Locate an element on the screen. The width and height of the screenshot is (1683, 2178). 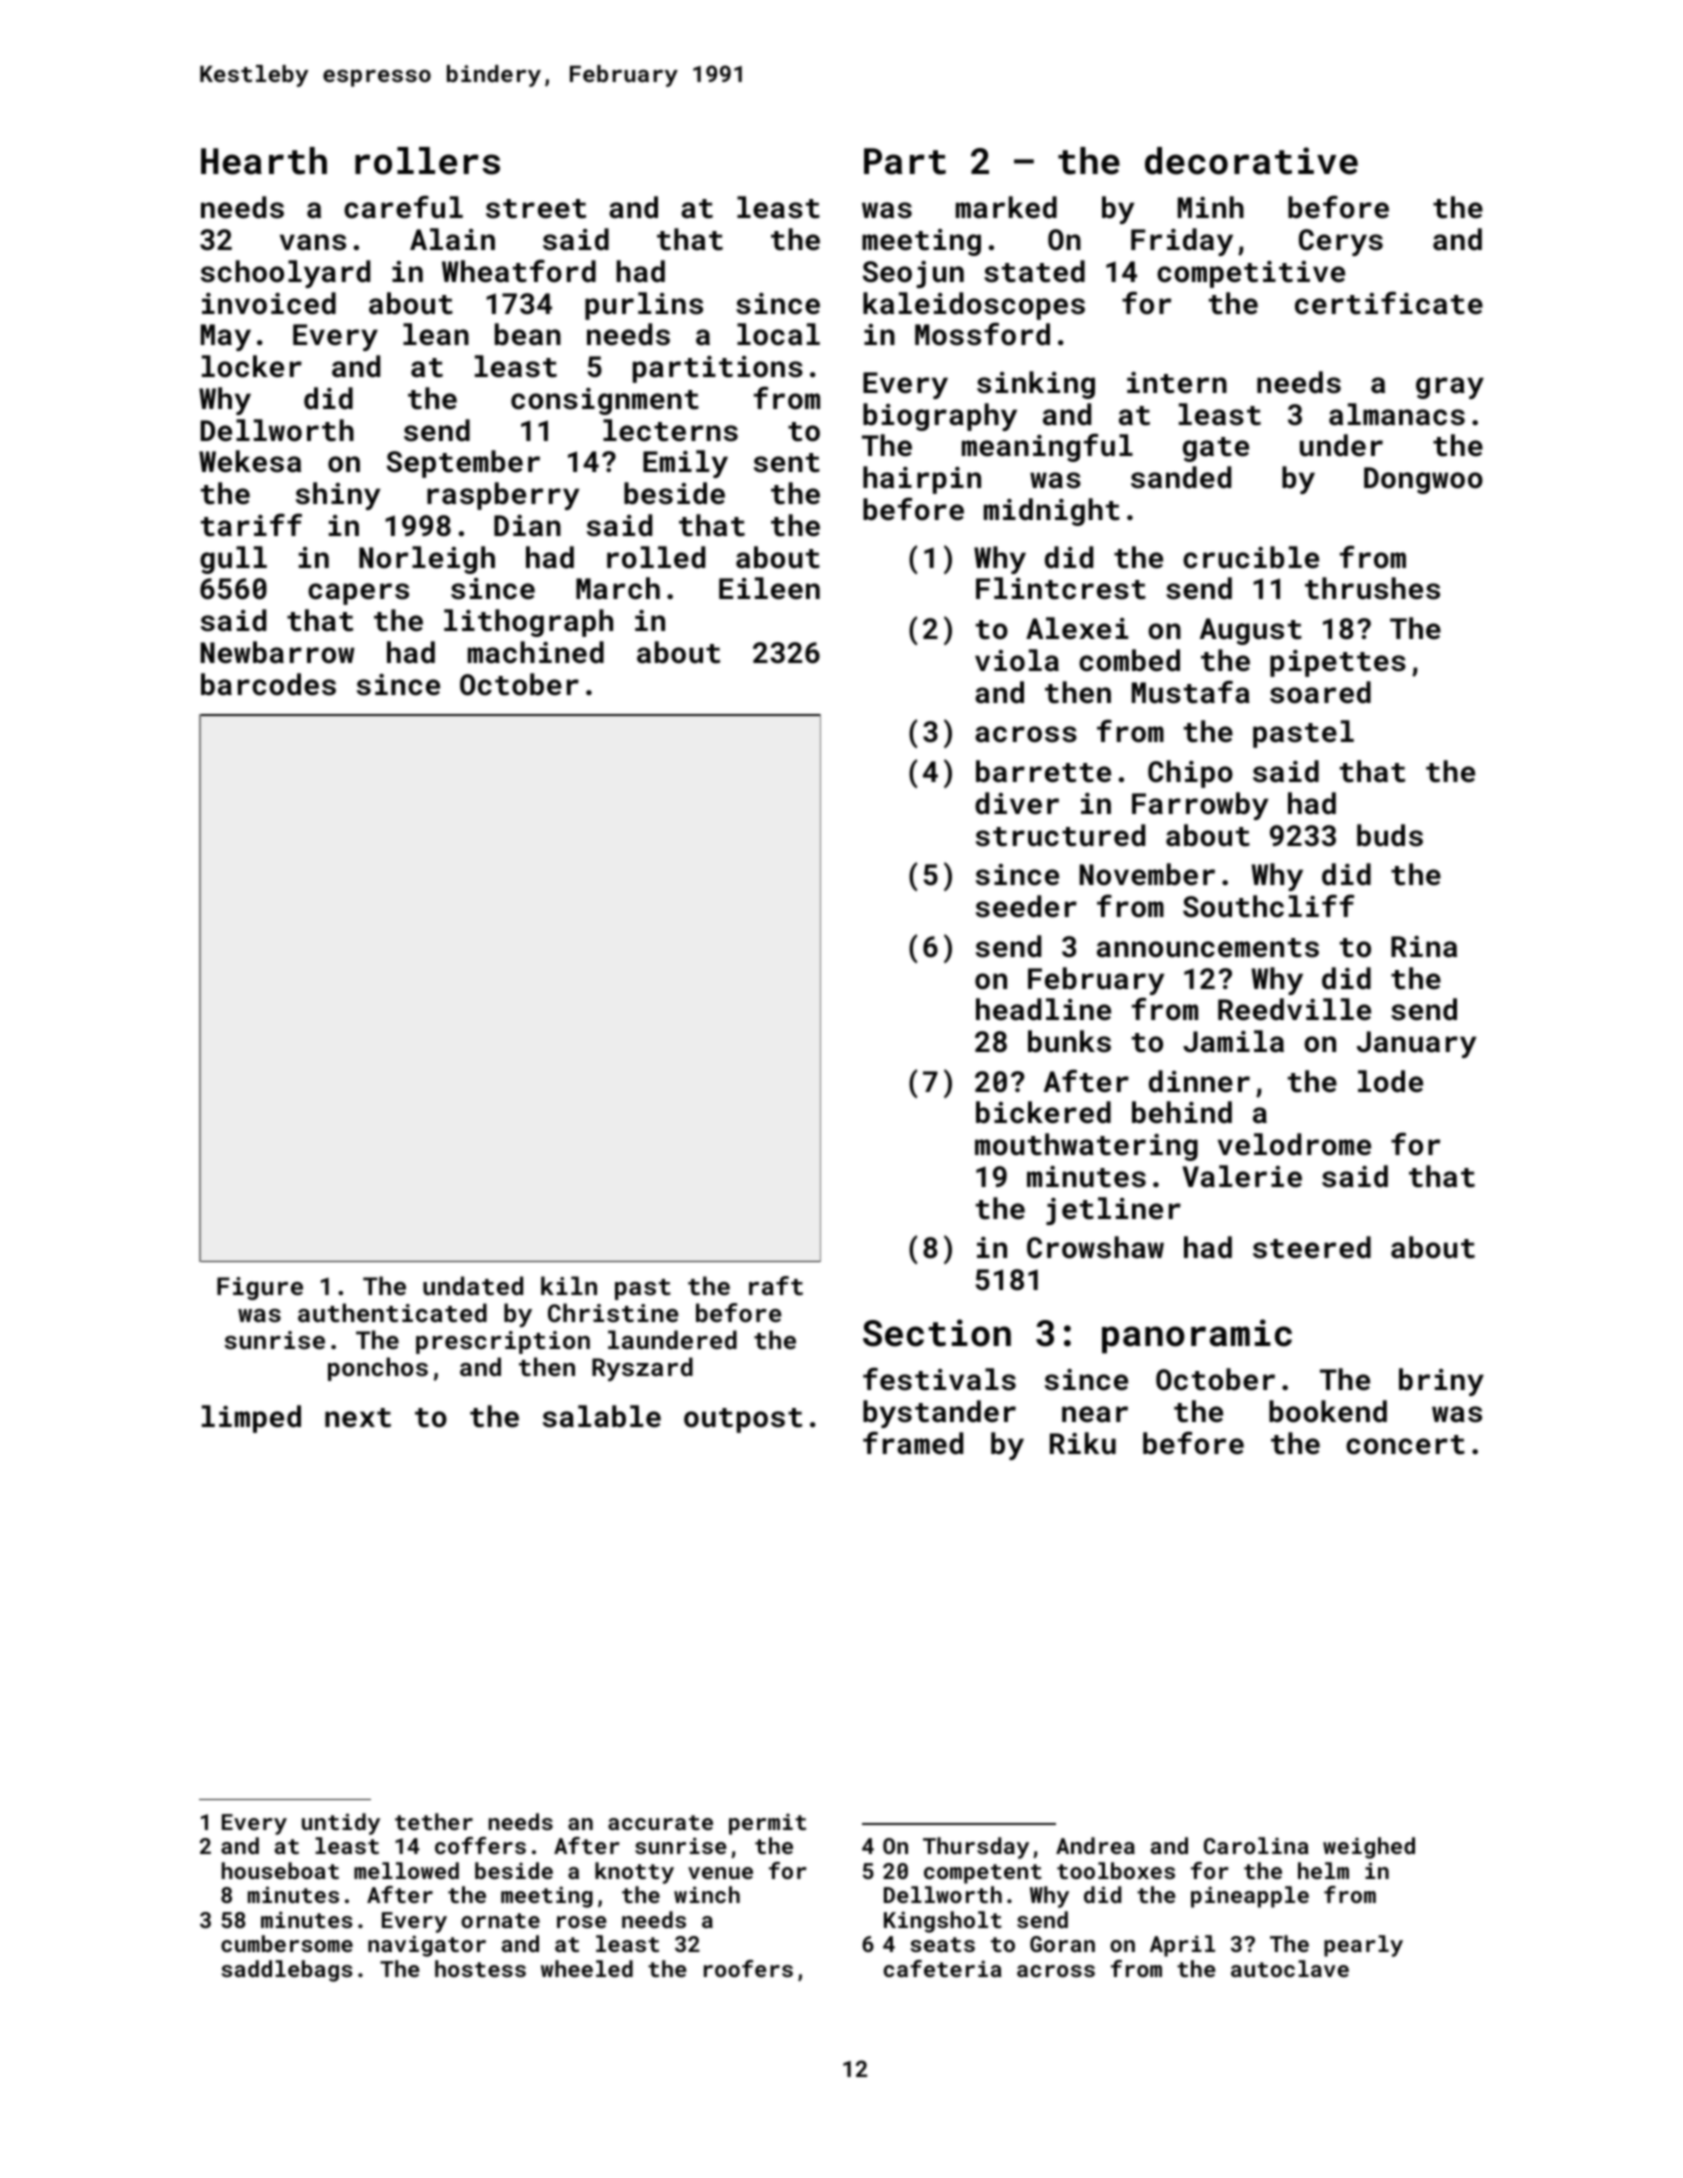
Section is located at coordinates (937, 1333).
